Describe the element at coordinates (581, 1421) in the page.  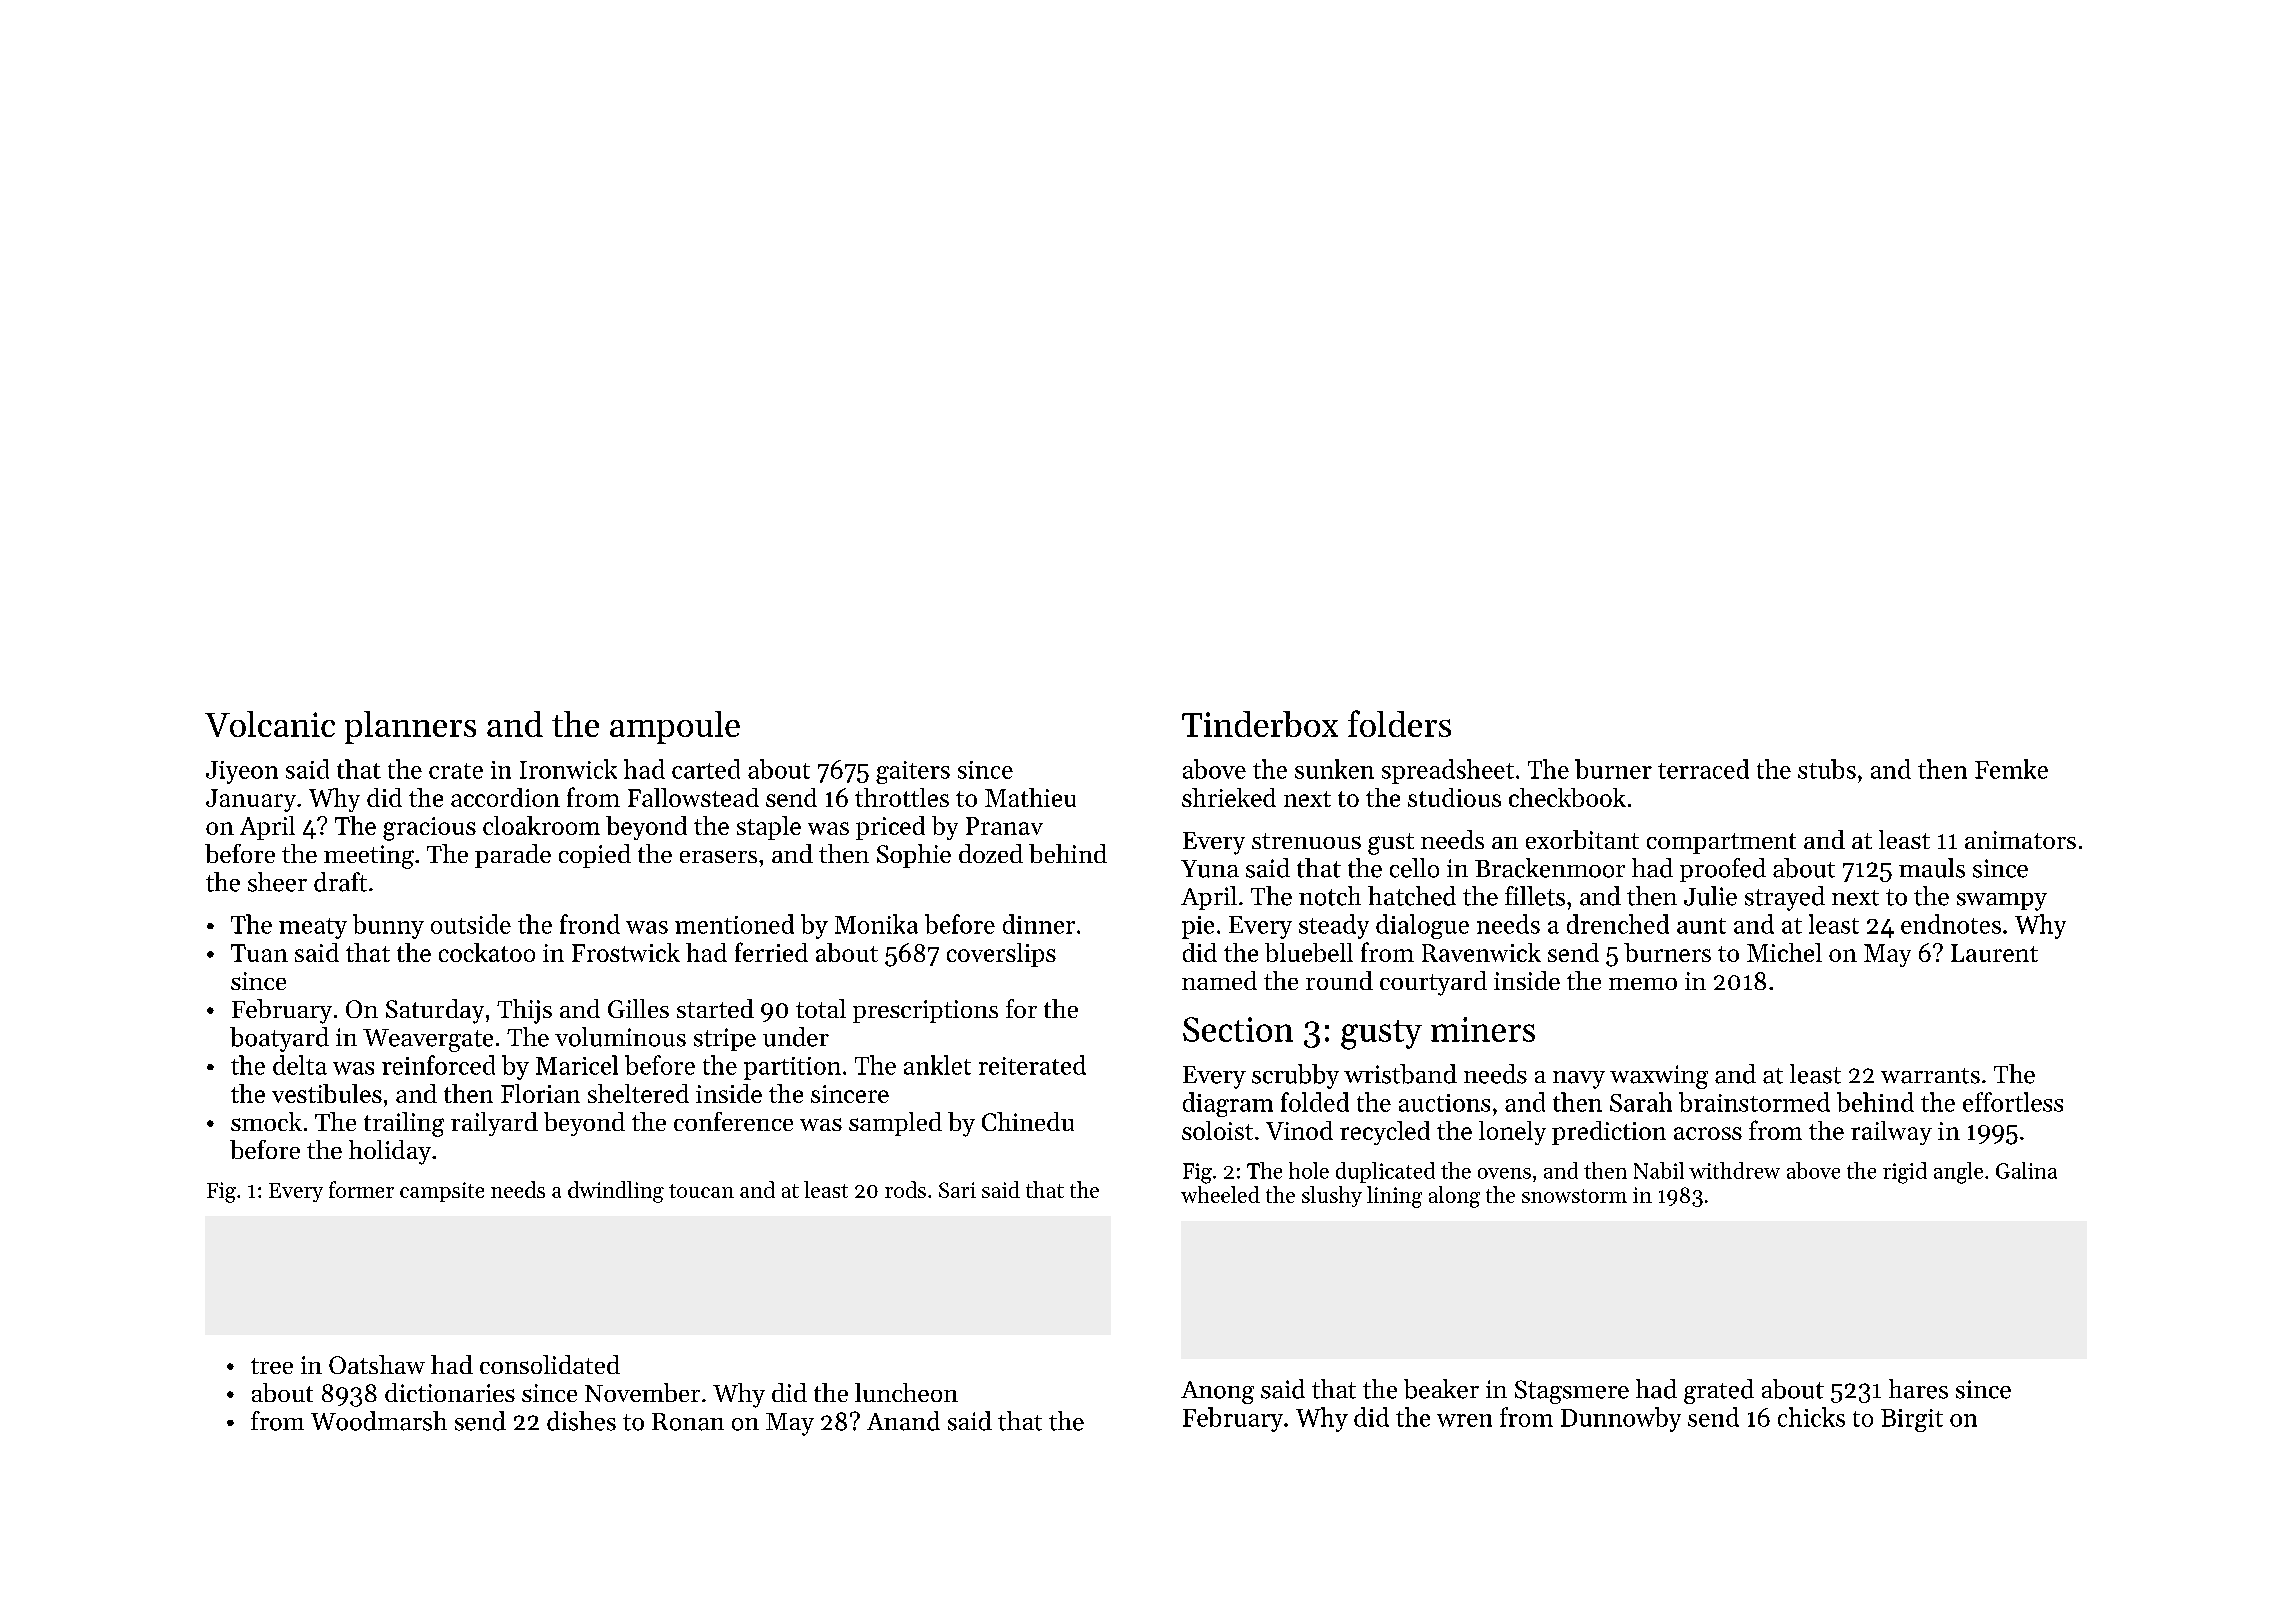
I see `dishes` at that location.
